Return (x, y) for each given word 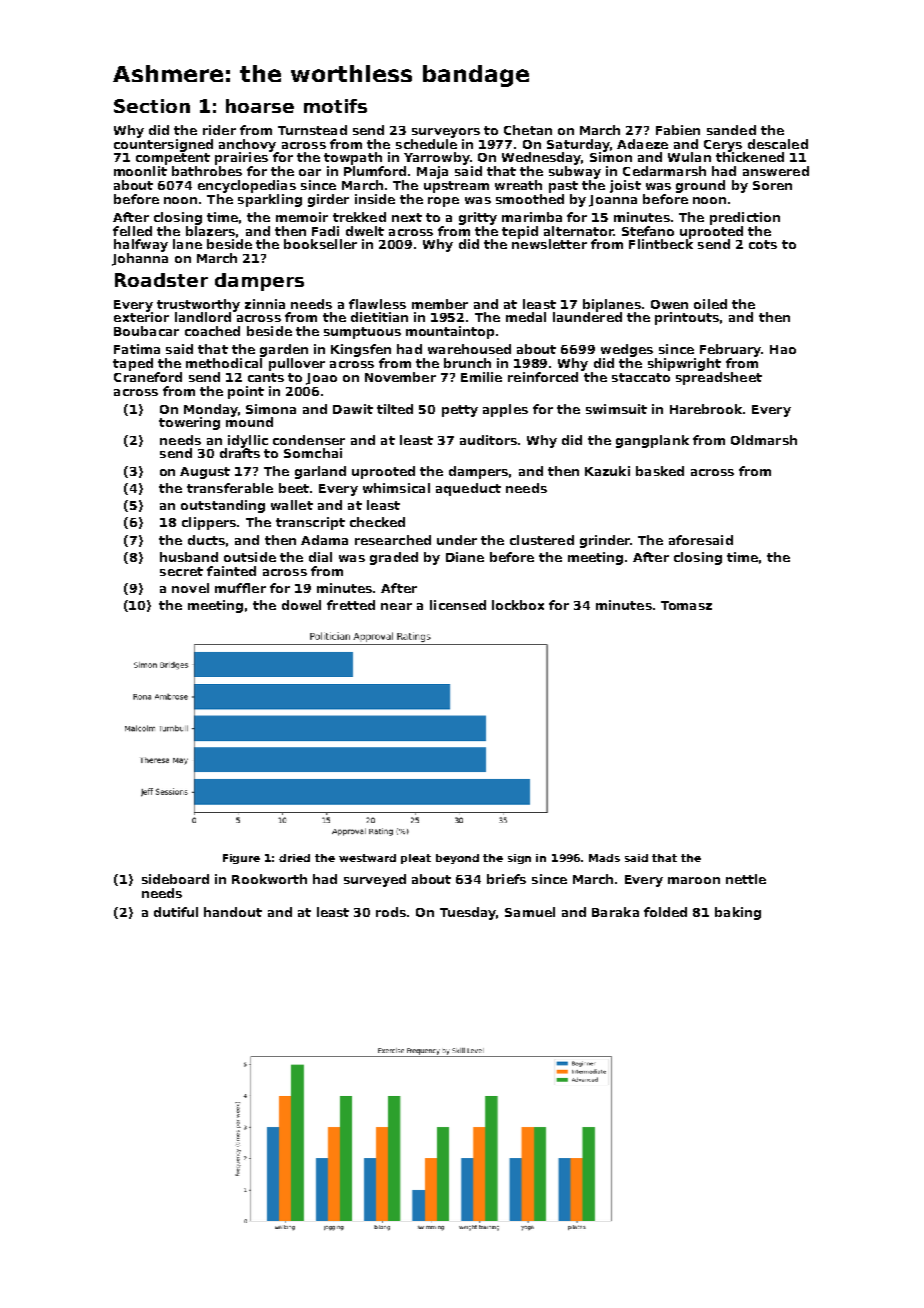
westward (367, 858)
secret (181, 571)
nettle (746, 879)
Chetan (528, 130)
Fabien (678, 130)
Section (152, 106)
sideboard (175, 879)
